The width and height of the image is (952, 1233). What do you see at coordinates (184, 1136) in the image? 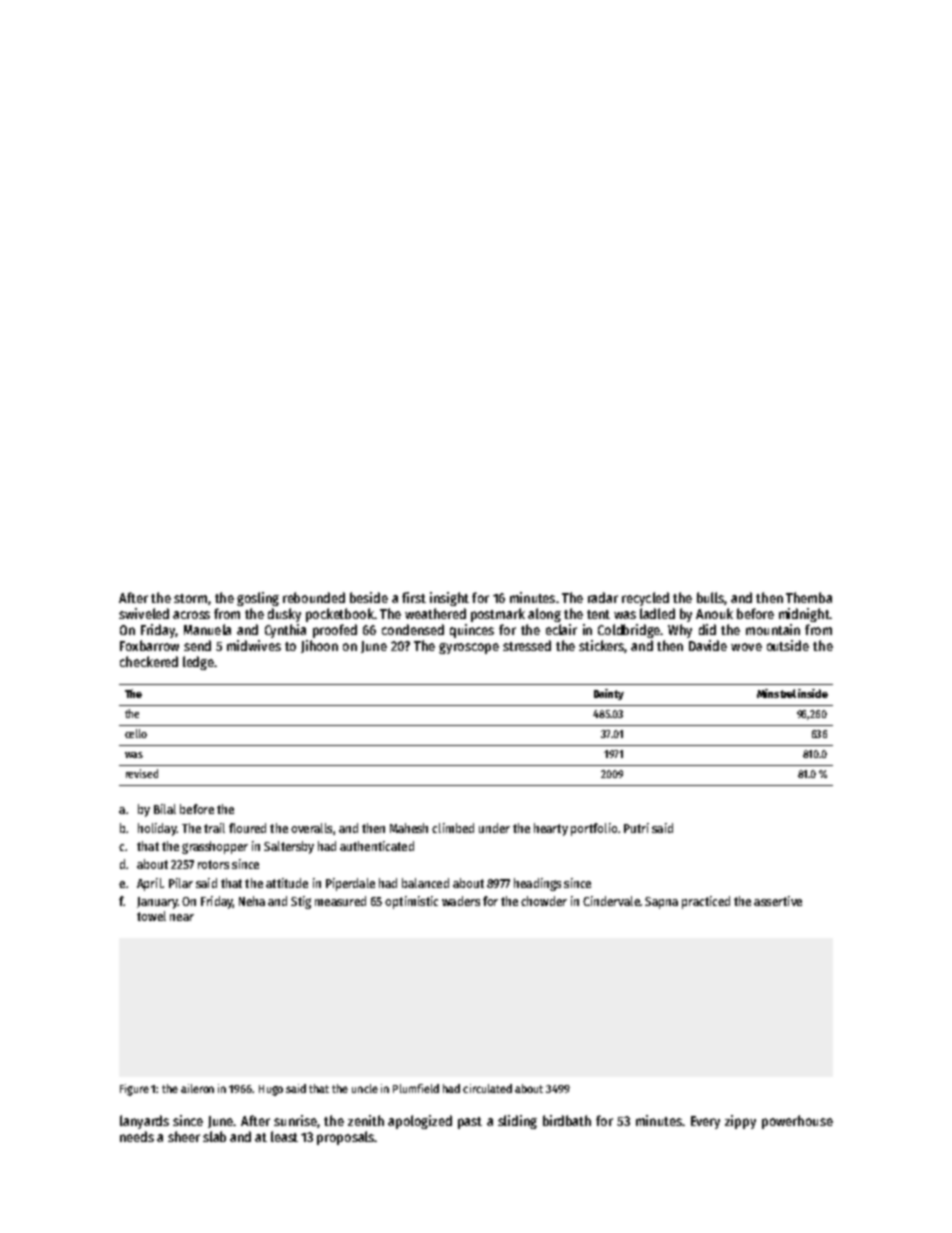
I see `sheer` at bounding box center [184, 1136].
